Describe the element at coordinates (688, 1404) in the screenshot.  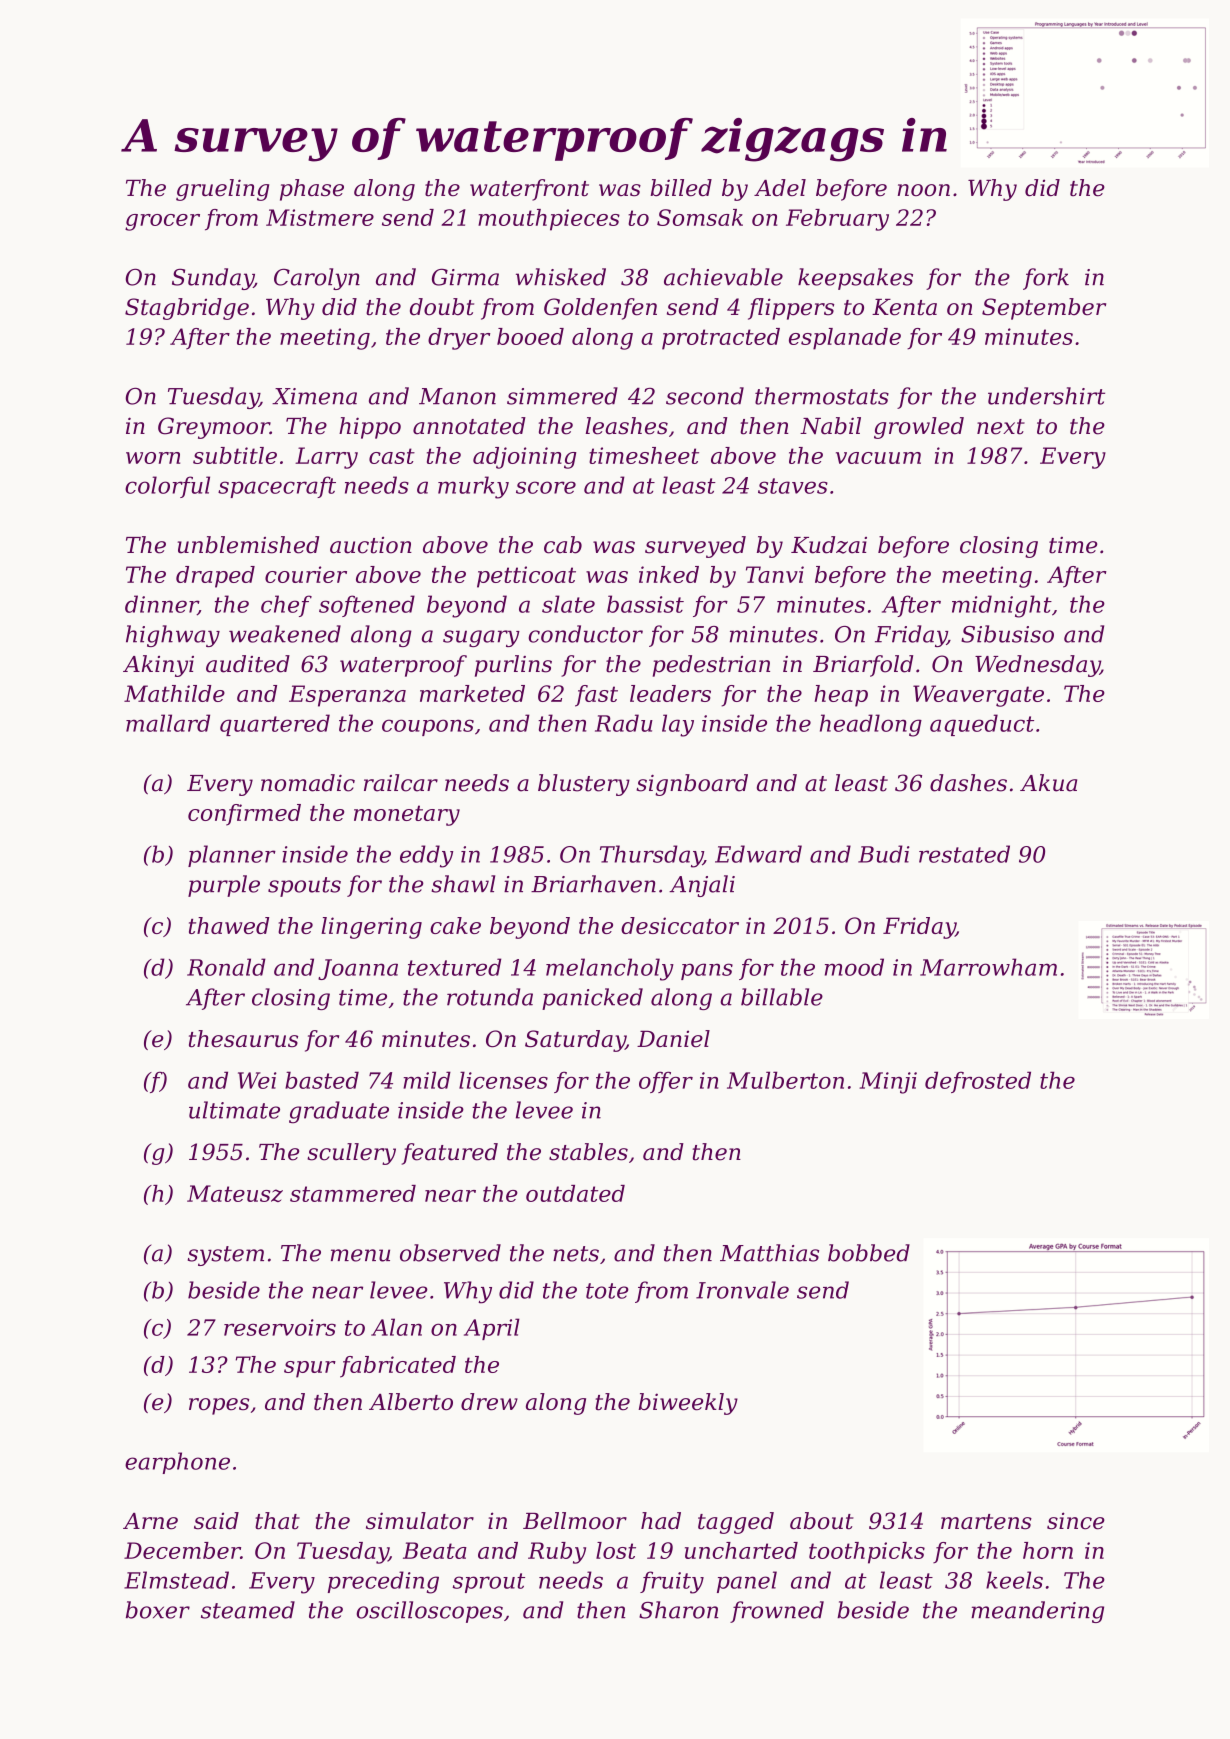
I see `biweekly` at that location.
